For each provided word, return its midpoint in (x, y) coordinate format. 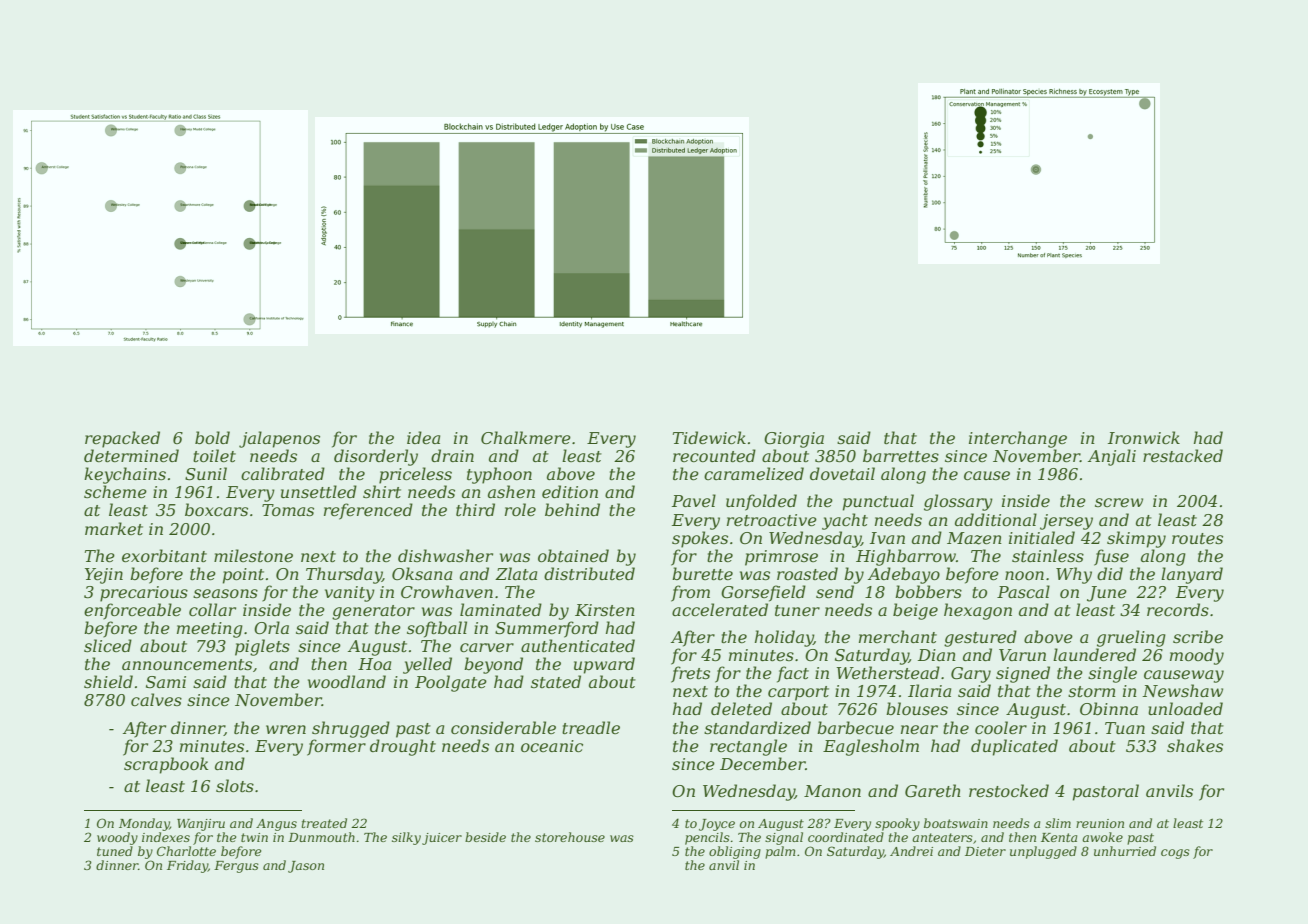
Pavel (694, 500)
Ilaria (929, 690)
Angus (276, 825)
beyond (493, 665)
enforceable (132, 611)
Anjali (1112, 457)
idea (423, 437)
